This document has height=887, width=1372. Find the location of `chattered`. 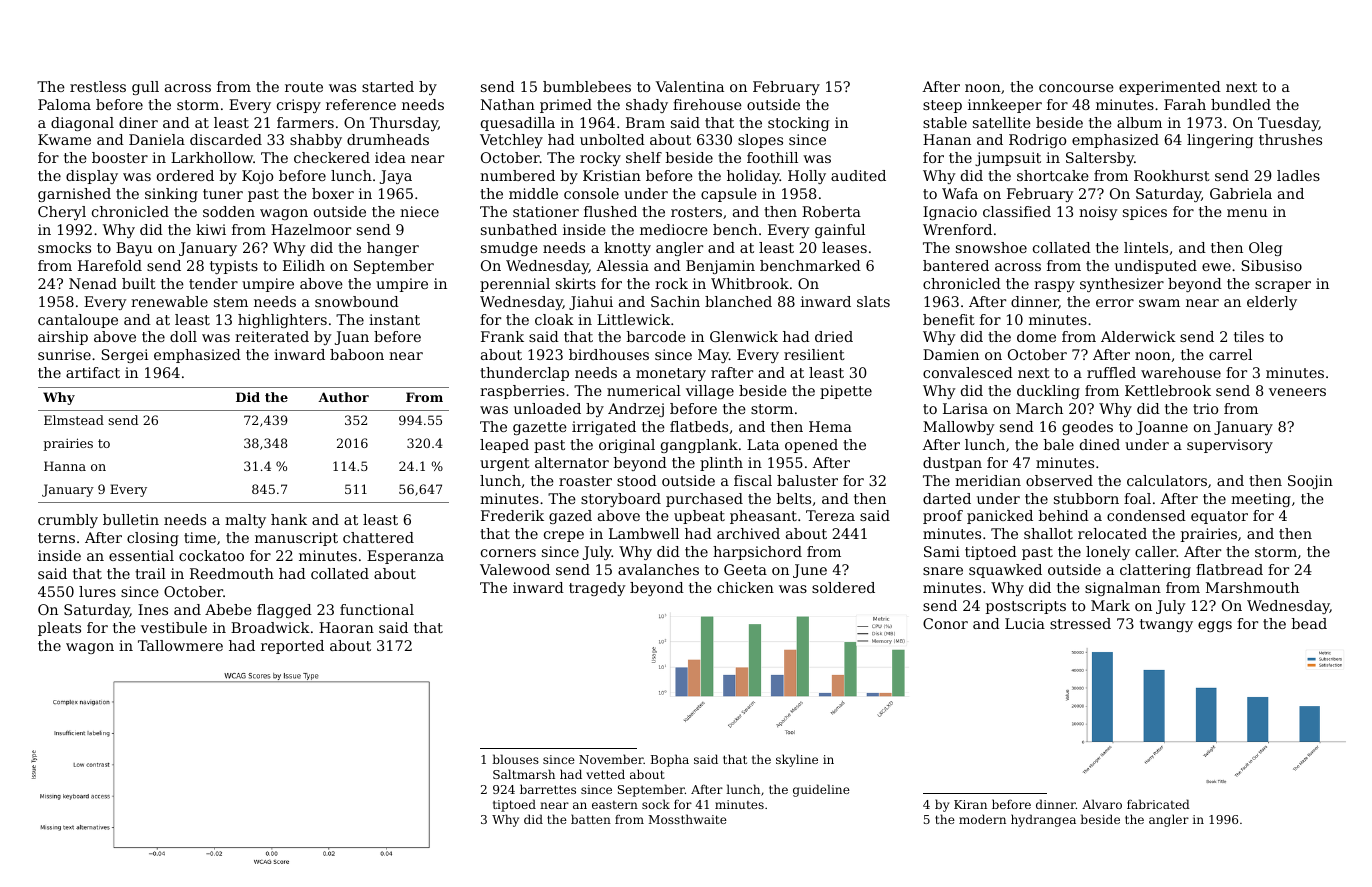

chattered is located at coordinates (378, 537).
